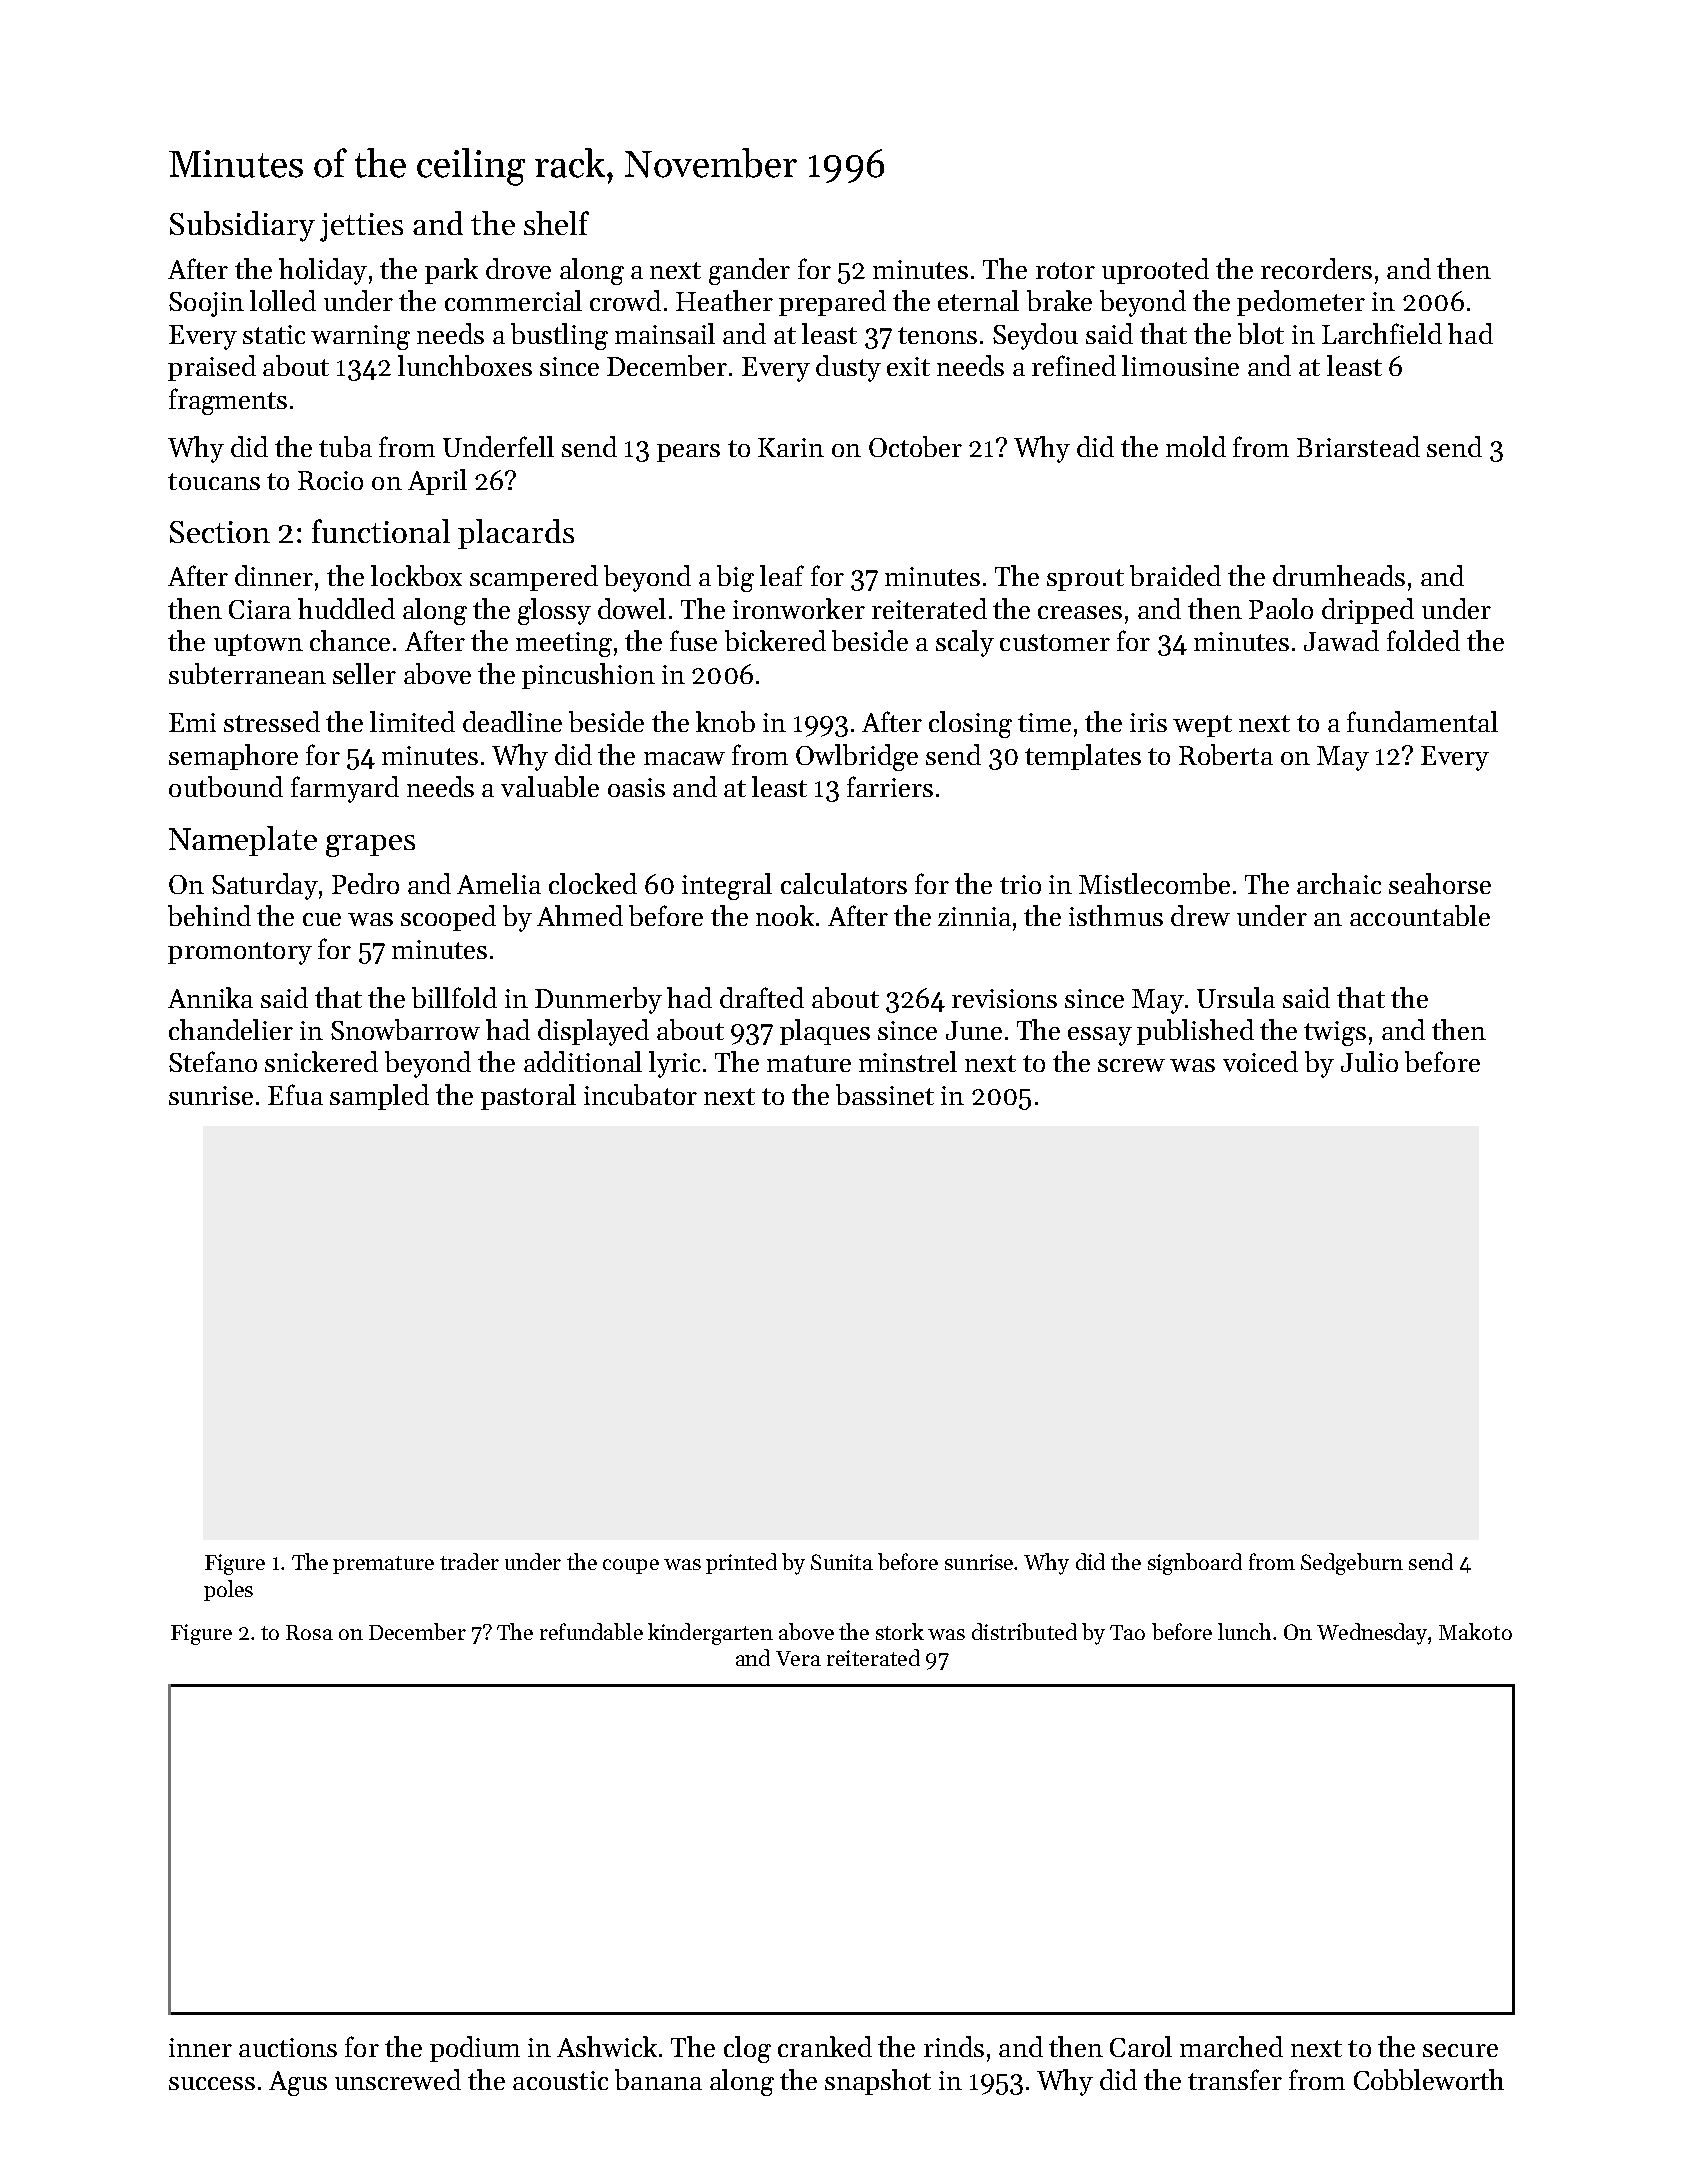 The width and height of the screenshot is (1683, 2178). Describe the element at coordinates (556, 223) in the screenshot. I see `shelf` at that location.
